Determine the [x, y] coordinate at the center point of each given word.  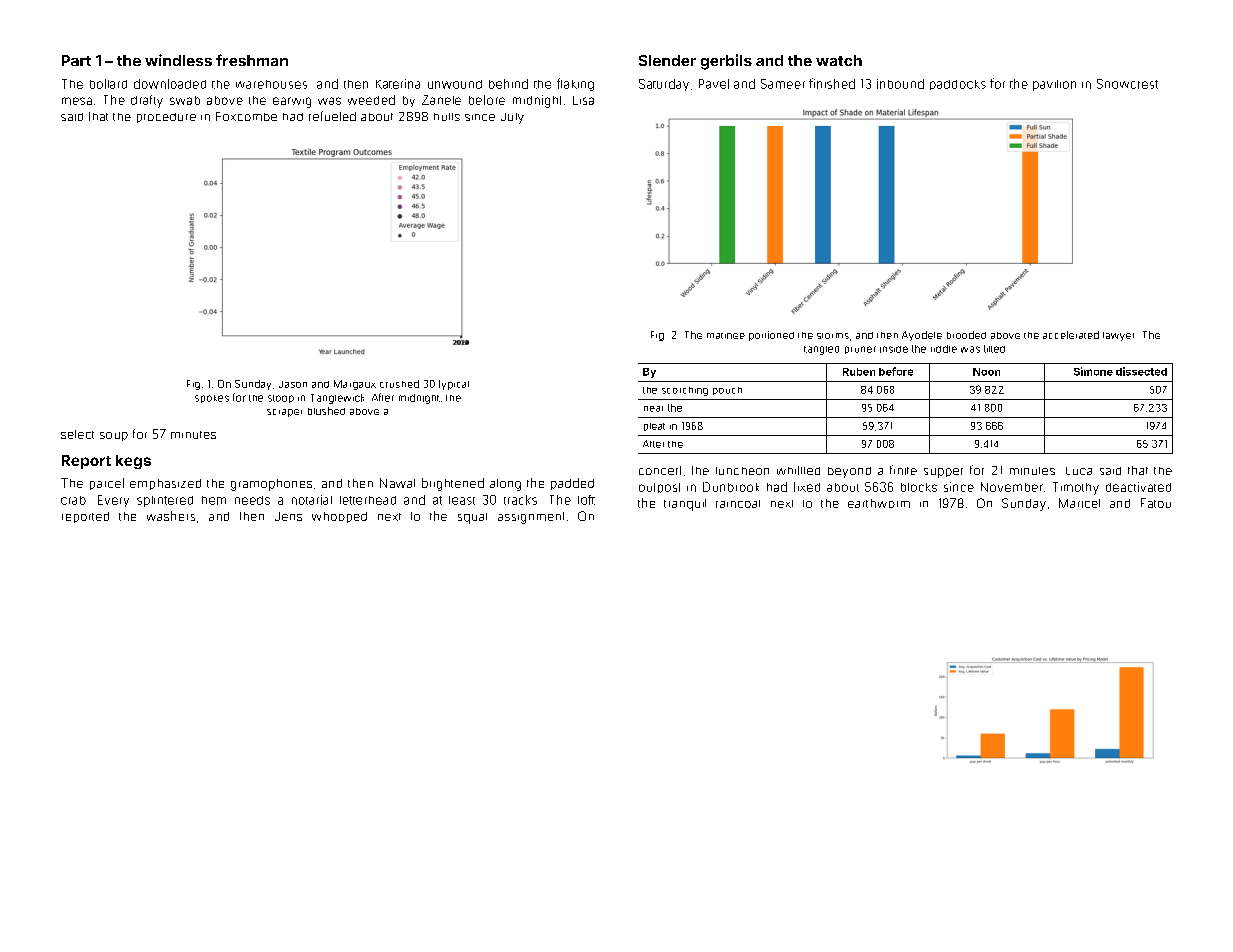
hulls [447, 117]
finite [903, 470]
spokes [212, 399]
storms [833, 336]
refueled [332, 116]
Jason [293, 384]
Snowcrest [1127, 84]
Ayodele [922, 336]
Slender [667, 60]
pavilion [1054, 85]
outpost [659, 488]
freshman [252, 60]
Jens [288, 516]
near [653, 409]
